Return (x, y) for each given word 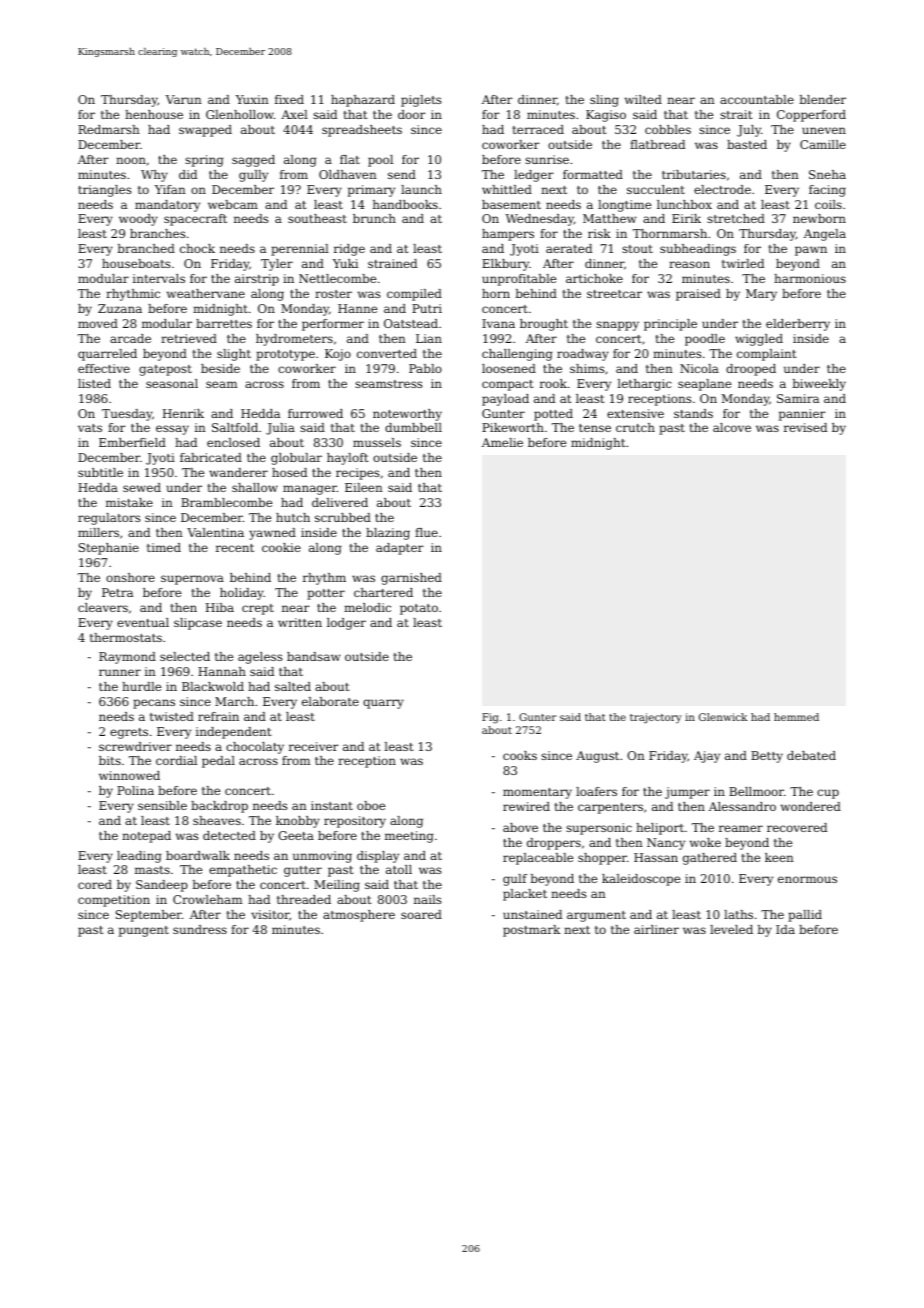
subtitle (100, 472)
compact (507, 385)
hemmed (796, 717)
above (520, 827)
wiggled (759, 340)
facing (827, 191)
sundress (200, 929)
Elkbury (505, 265)
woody (138, 220)
